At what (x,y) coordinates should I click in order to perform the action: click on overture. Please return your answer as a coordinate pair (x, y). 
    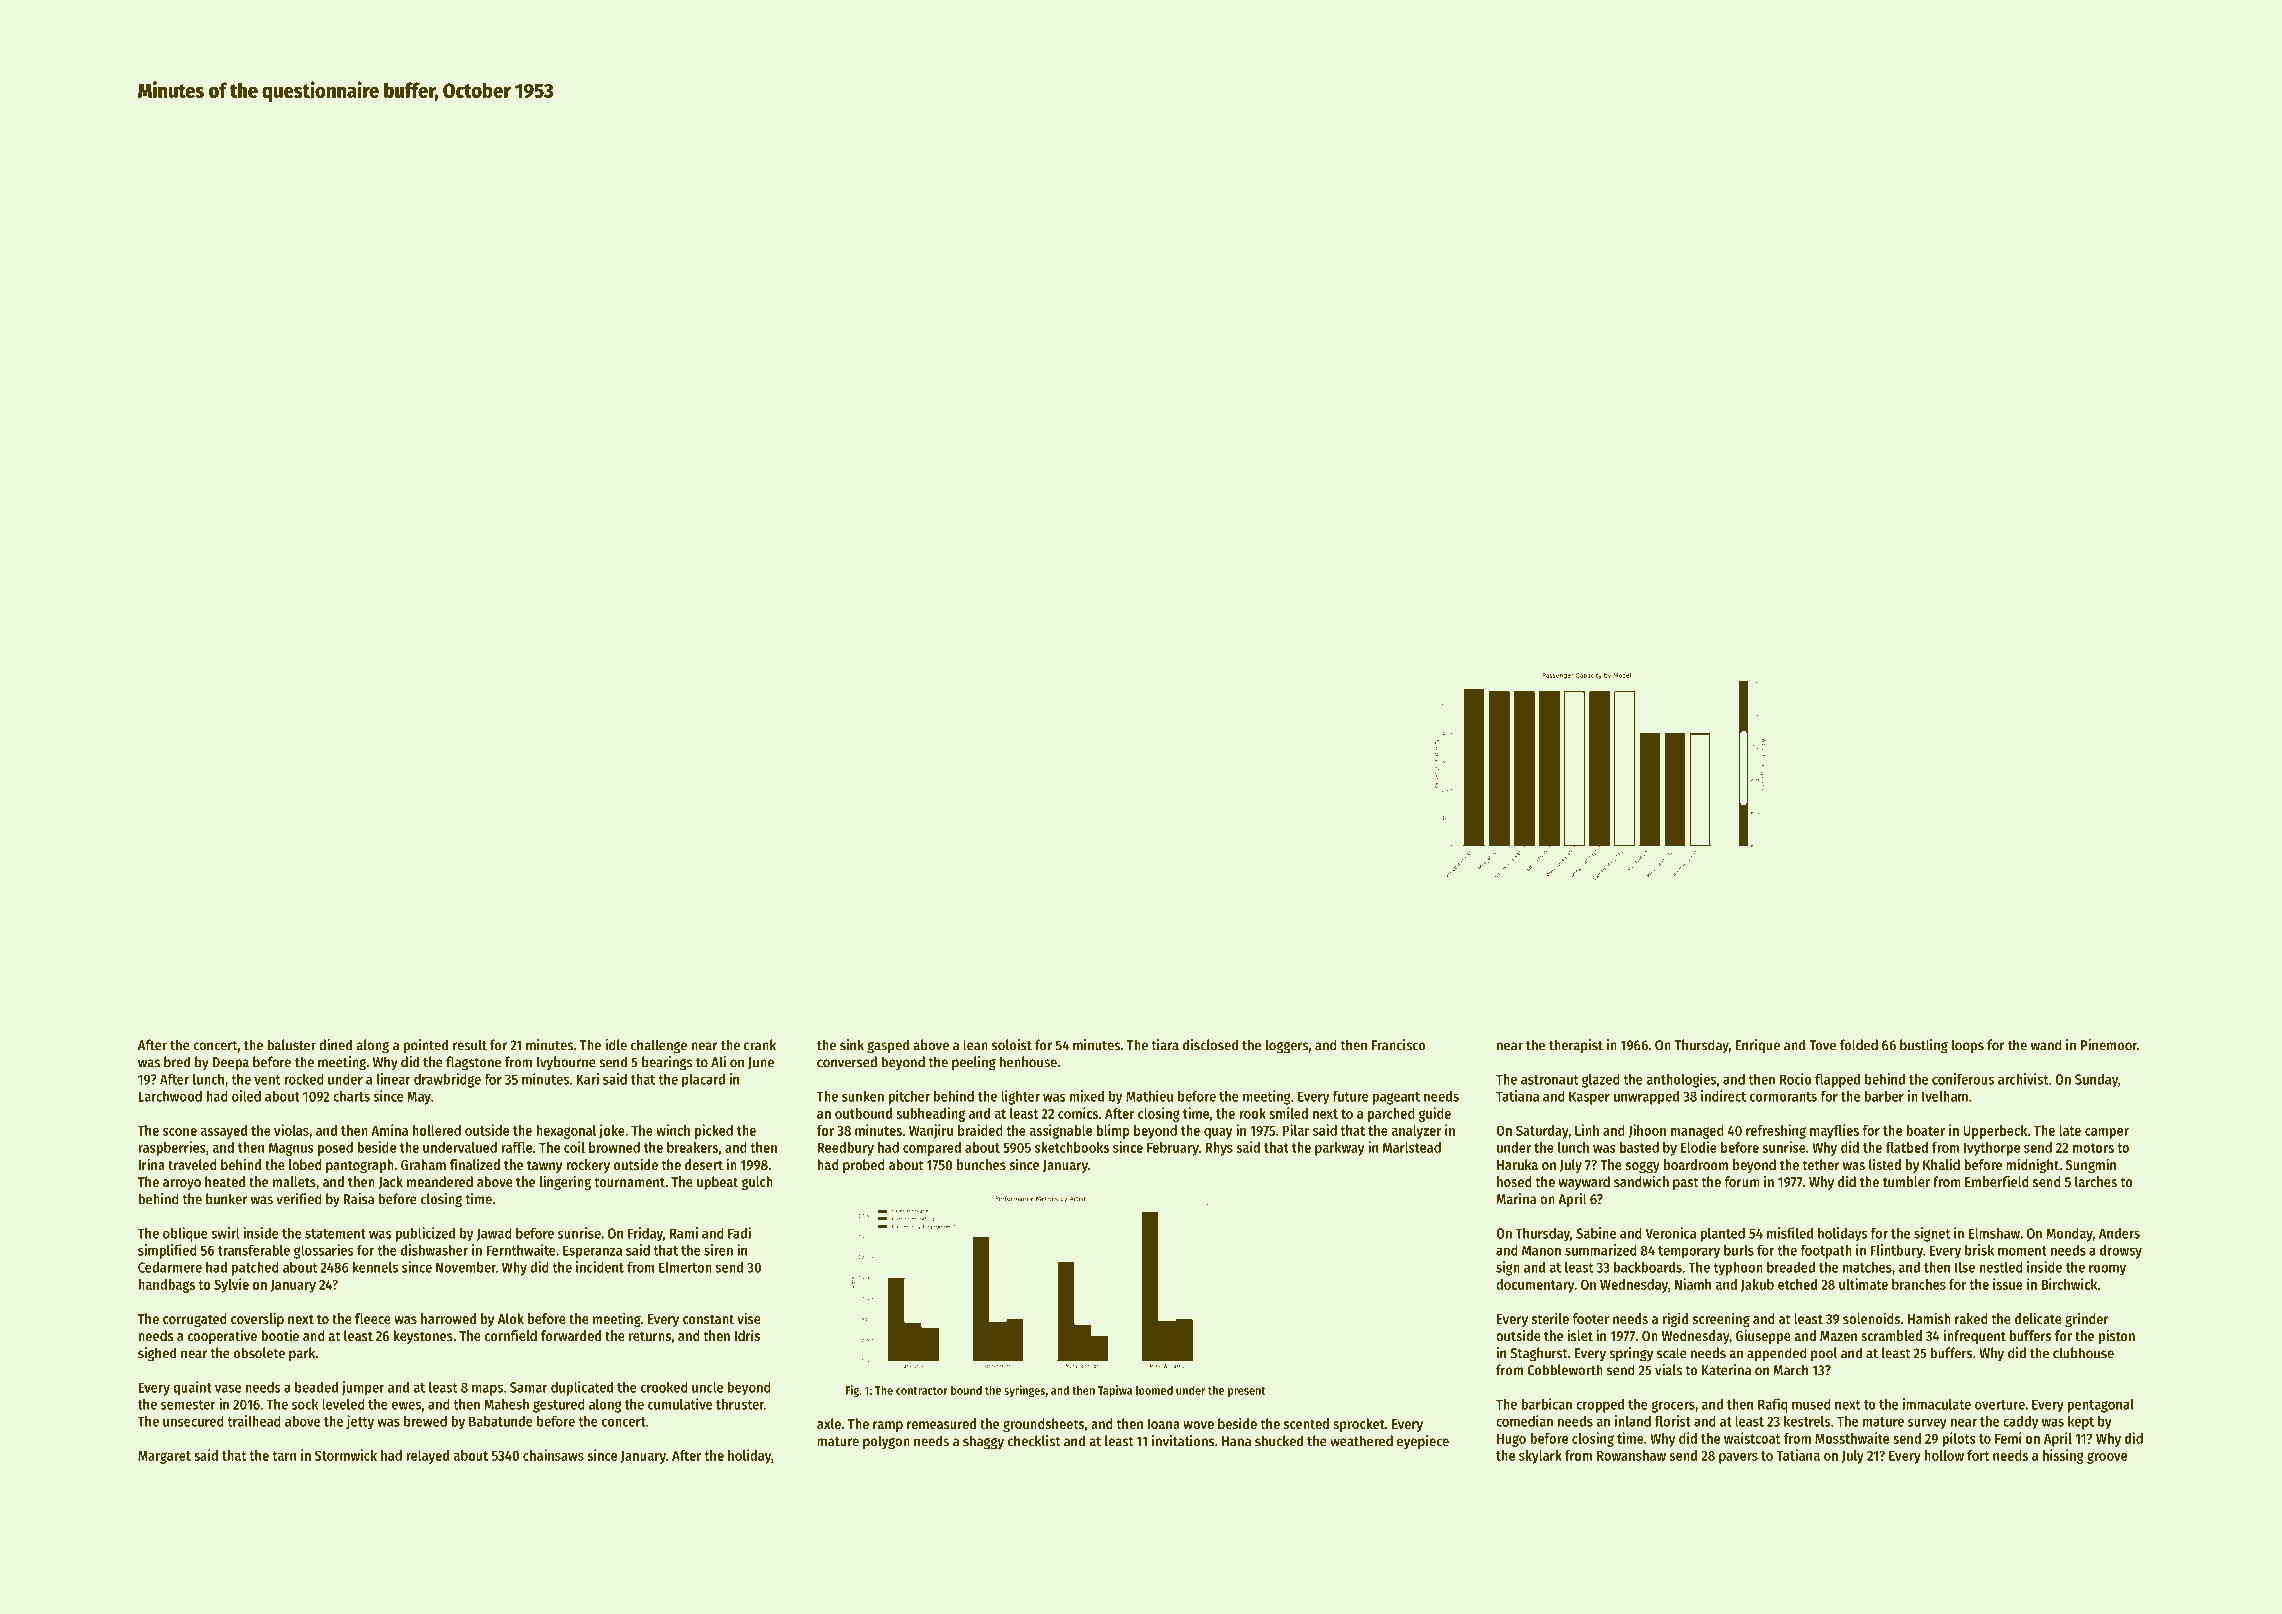
    Looking at the image, I should click on (2000, 1405).
